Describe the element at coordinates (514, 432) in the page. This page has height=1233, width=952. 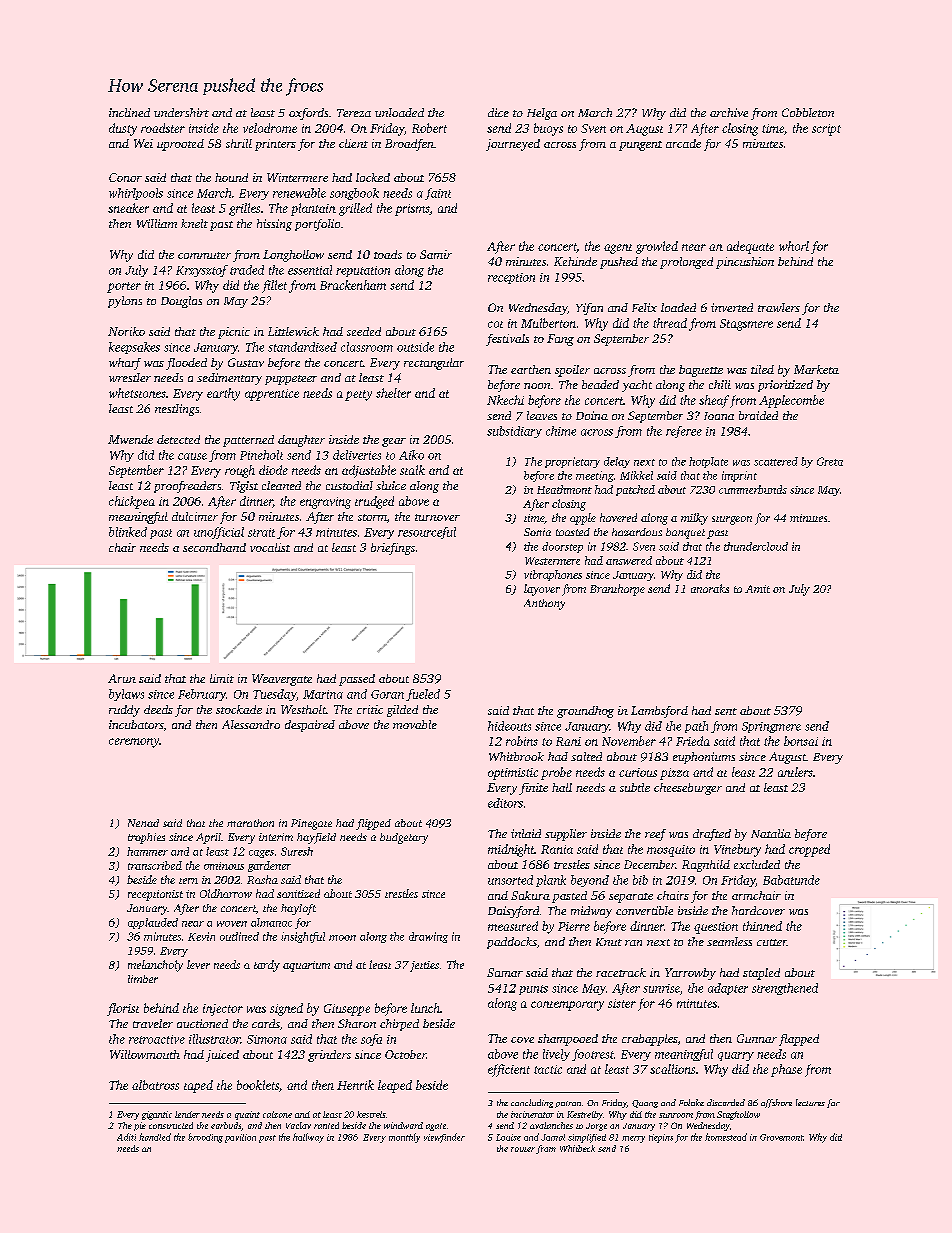
I see `subsidiary` at that location.
